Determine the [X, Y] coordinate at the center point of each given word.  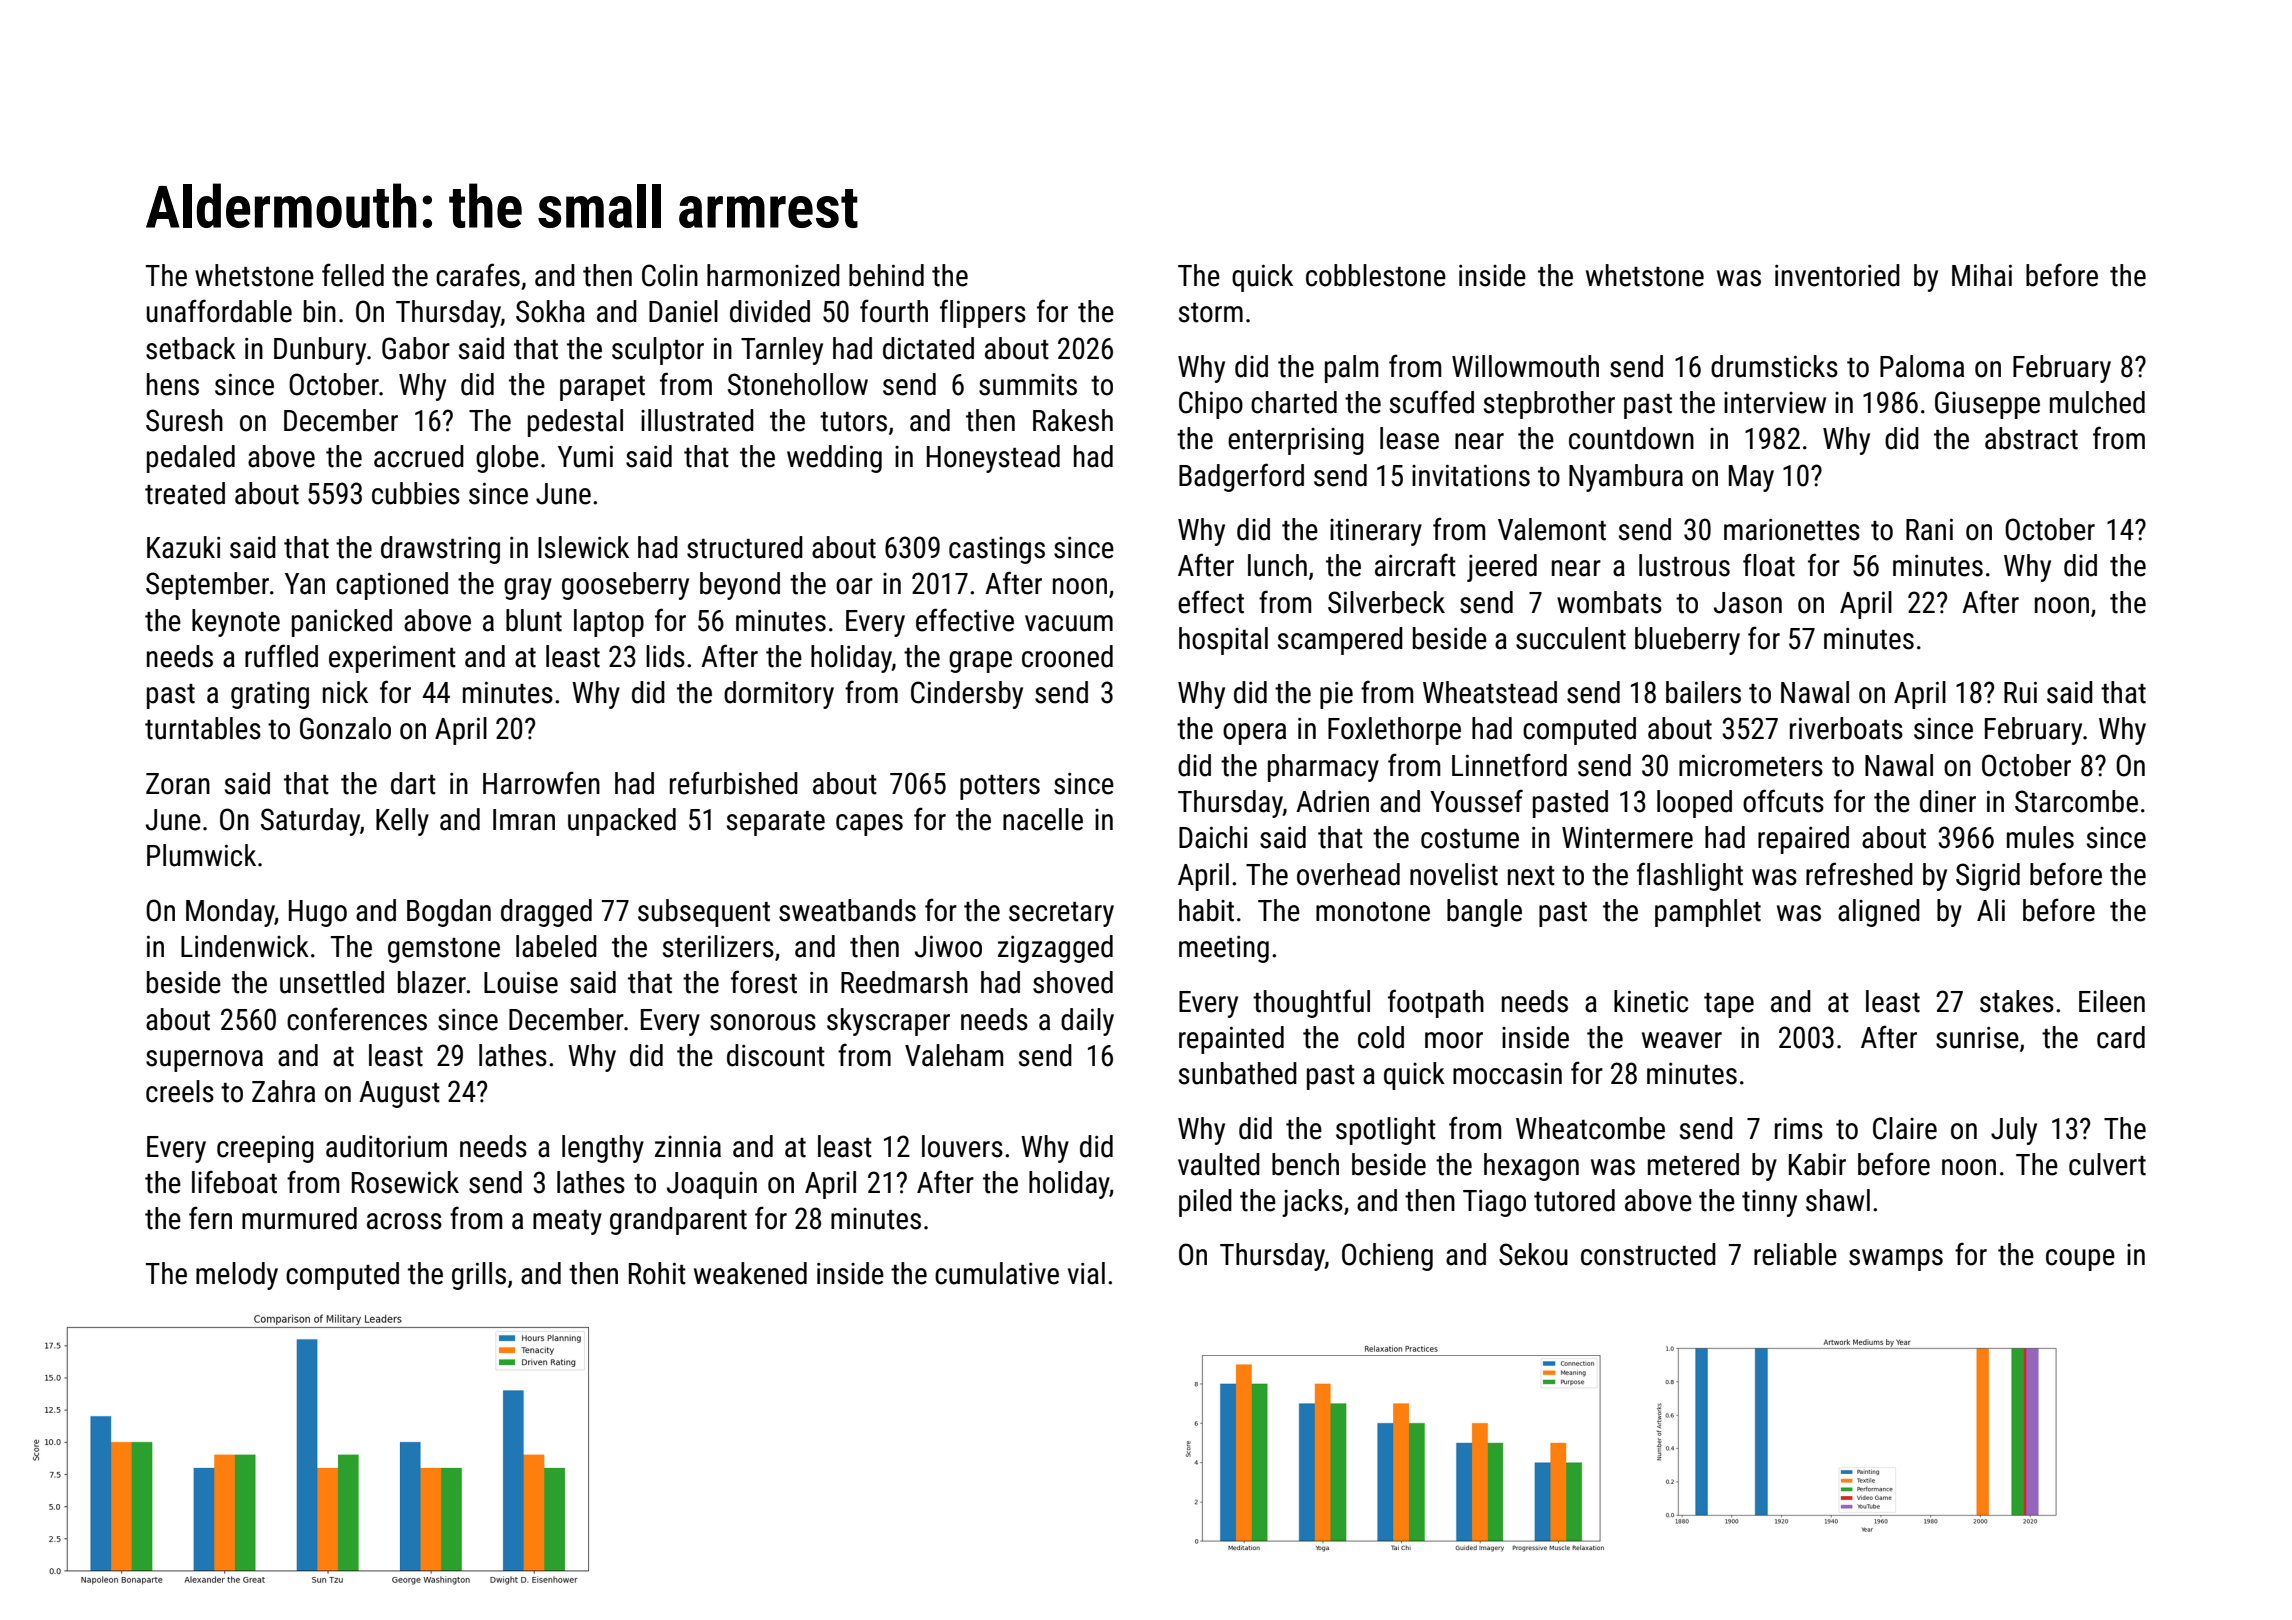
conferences [357, 1019]
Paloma [1922, 366]
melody [237, 1276]
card [2121, 1037]
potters [1000, 787]
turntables [203, 728]
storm [1211, 313]
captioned [392, 586]
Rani [1929, 529]
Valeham [954, 1055]
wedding [834, 459]
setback [191, 348]
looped [1694, 804]
